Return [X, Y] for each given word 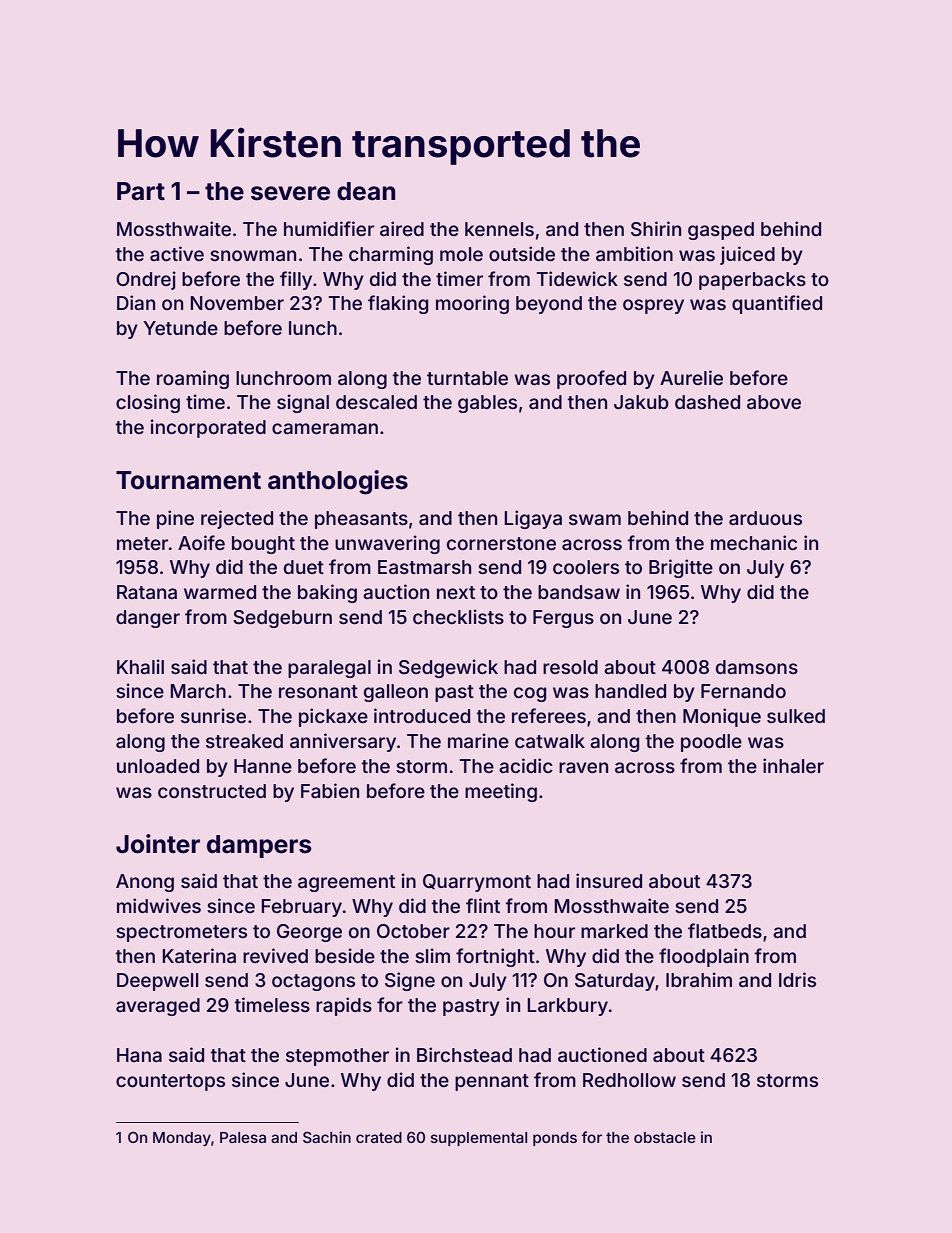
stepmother [337, 1057]
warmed [220, 592]
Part [141, 191]
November [237, 303]
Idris [797, 979]
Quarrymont [477, 883]
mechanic [754, 542]
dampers [259, 846]
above [774, 402]
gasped [721, 231]
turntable [467, 378]
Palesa [243, 1137]
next [456, 592]
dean [366, 191]
